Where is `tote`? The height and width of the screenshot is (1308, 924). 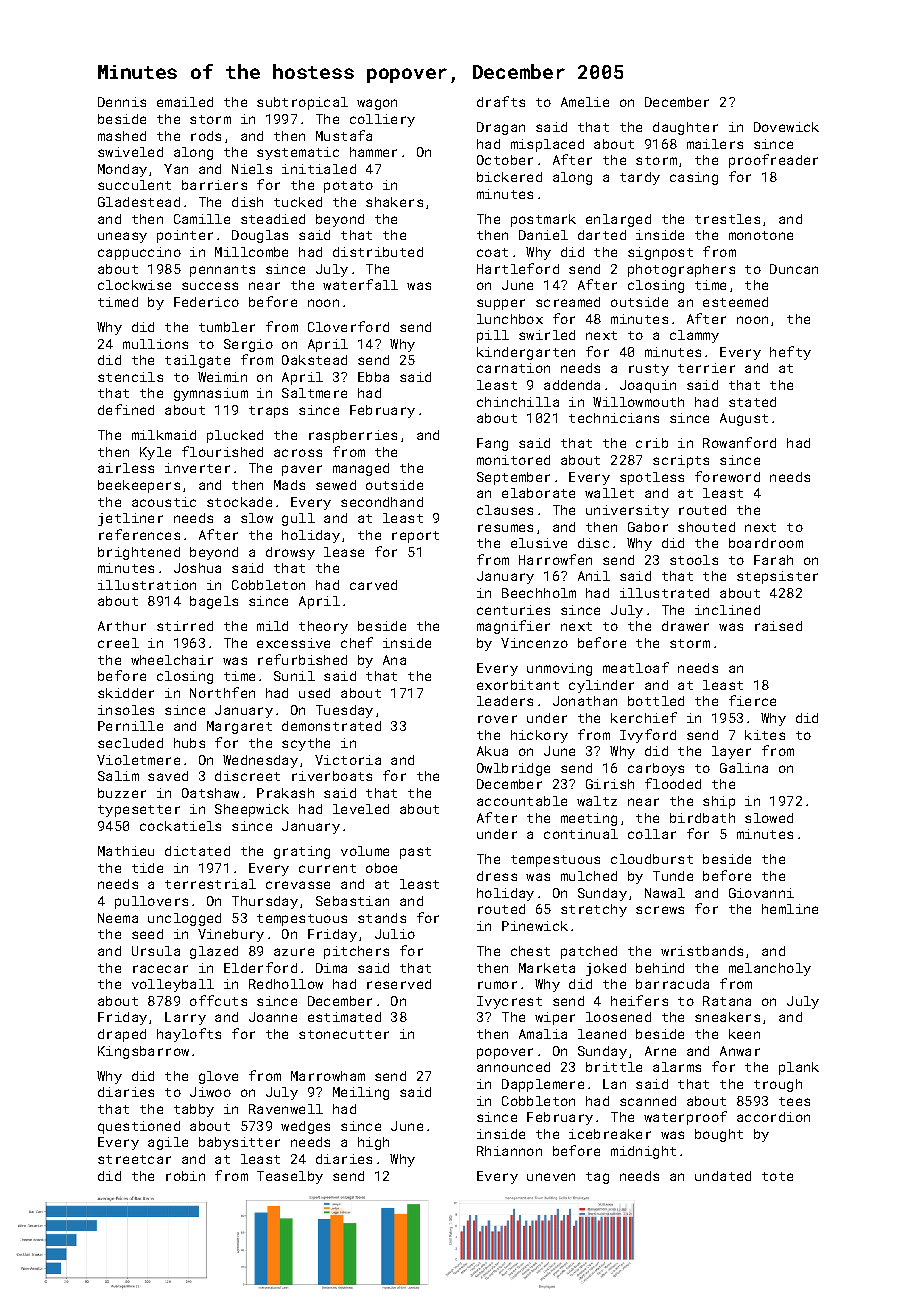
tote is located at coordinates (777, 1176).
